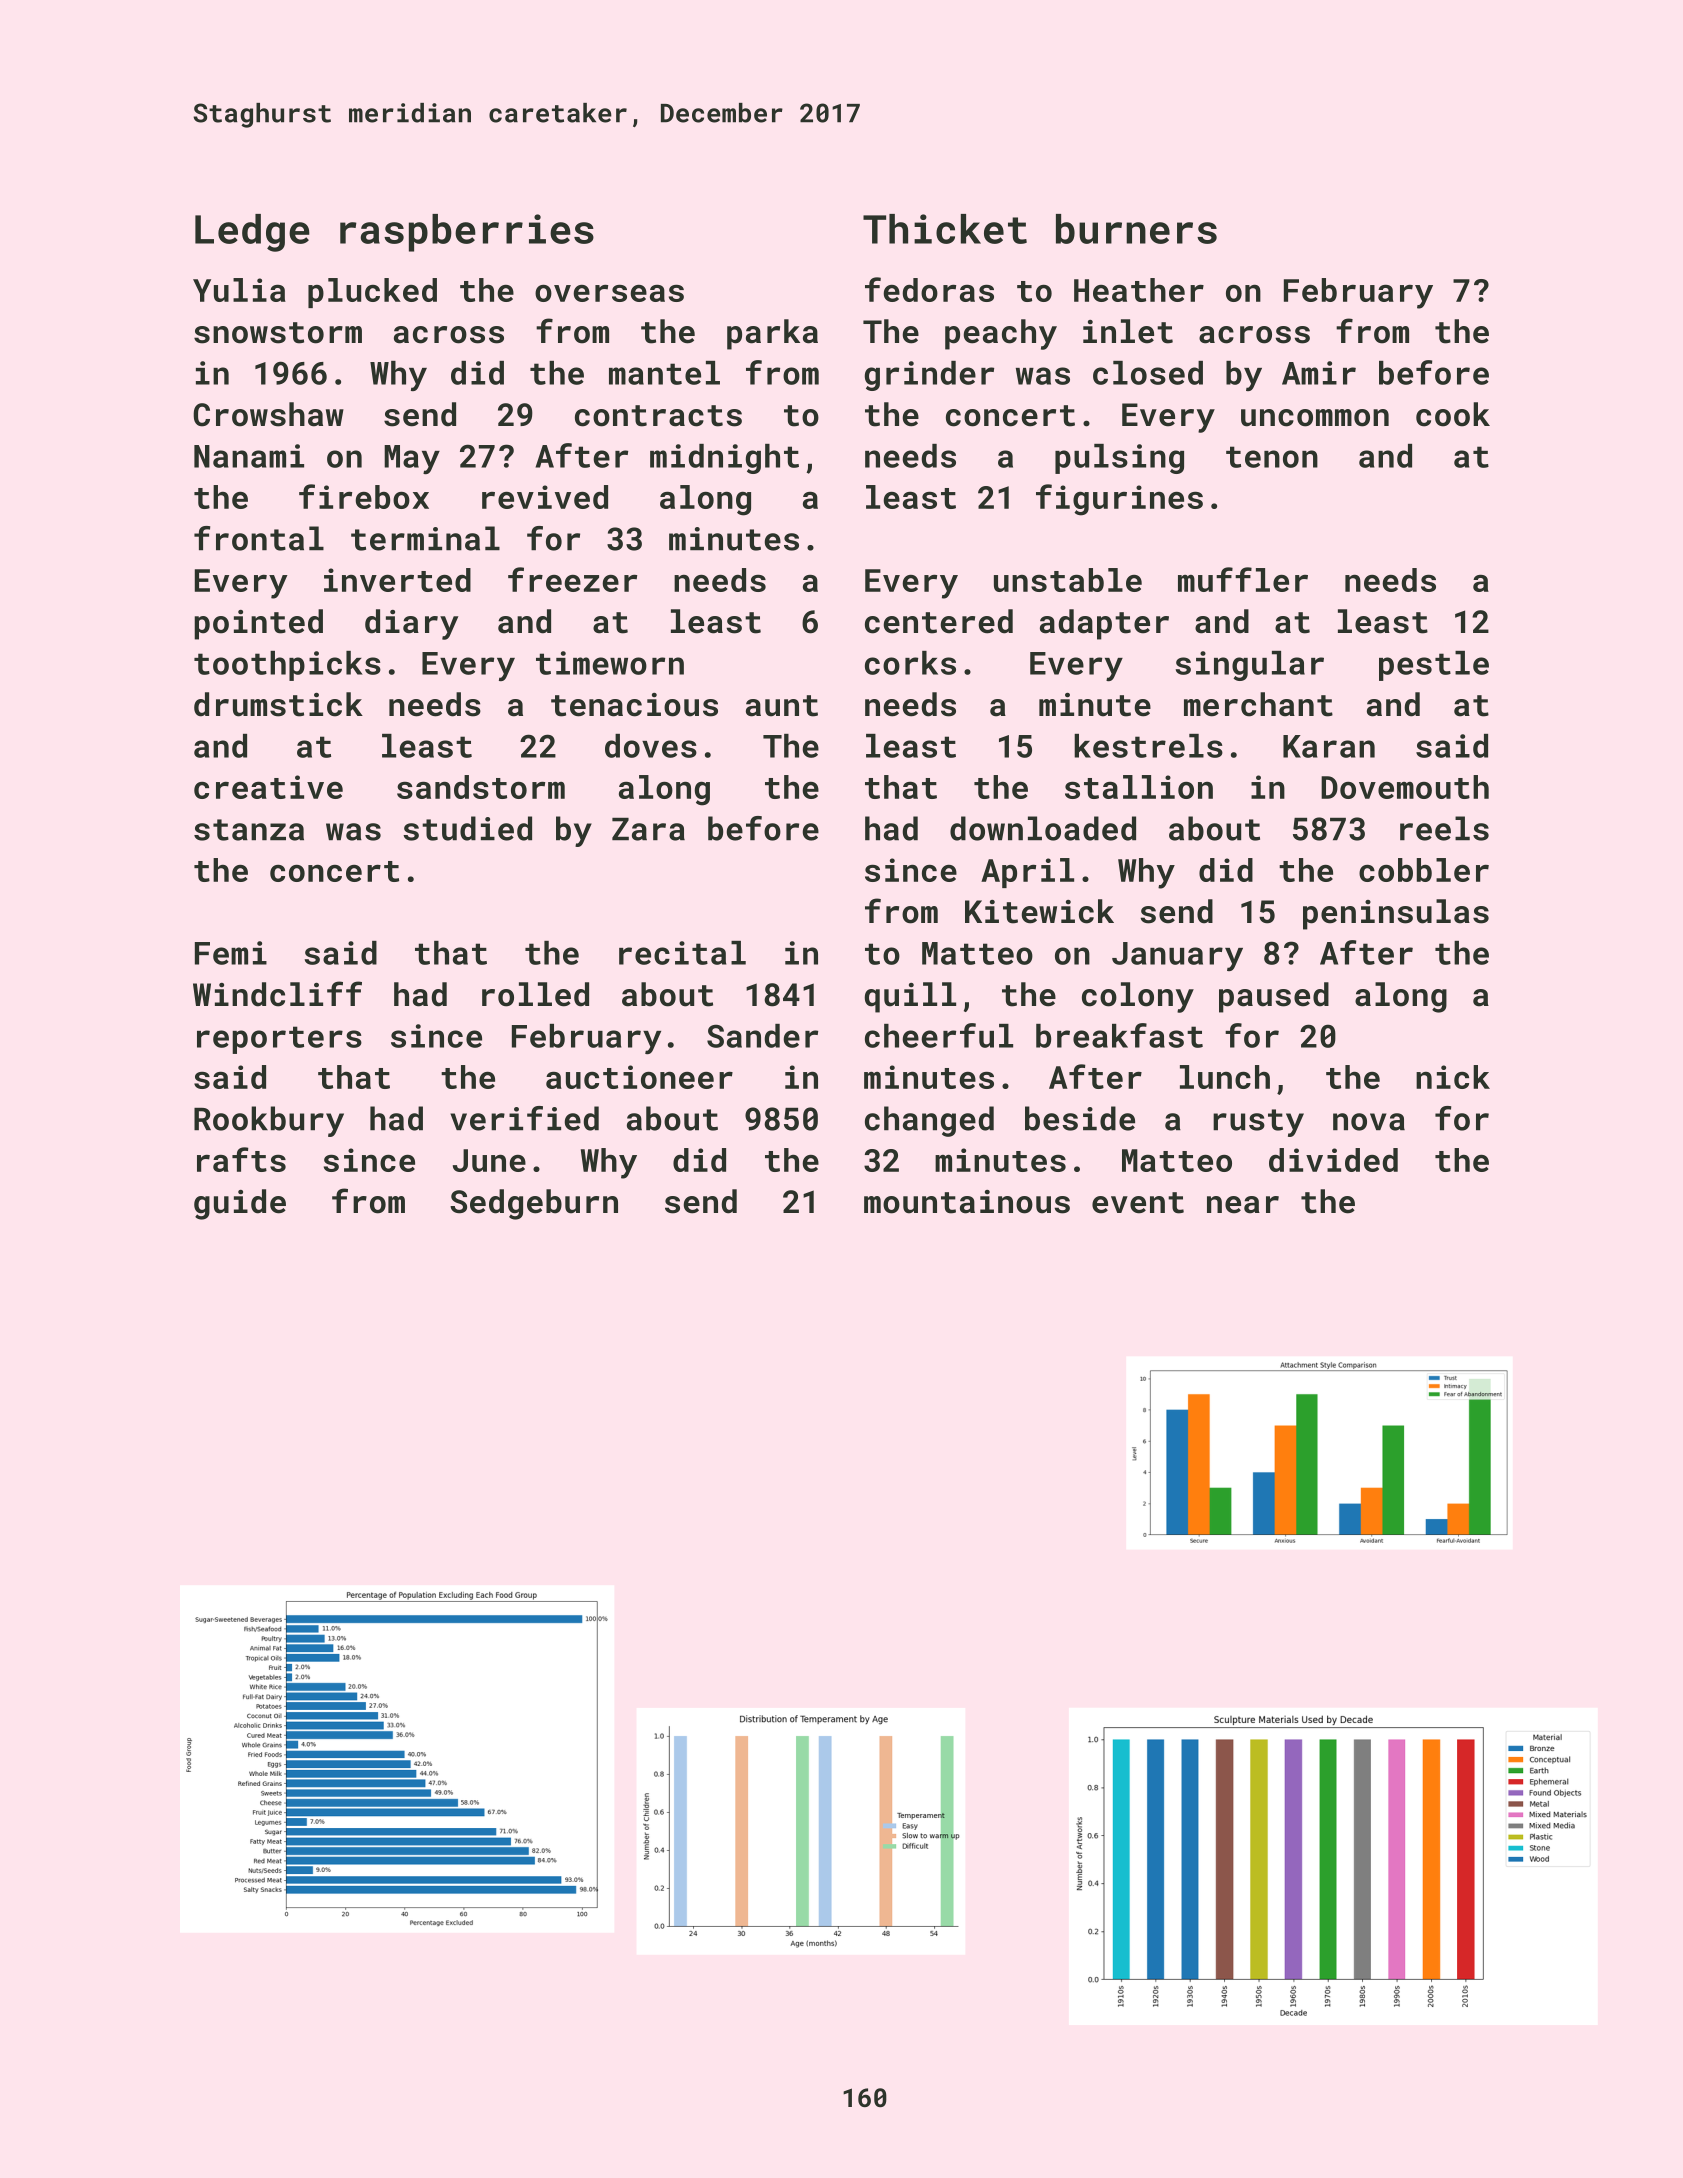 This image has width=1683, height=2178. What do you see at coordinates (910, 663) in the image?
I see `corks` at bounding box center [910, 663].
